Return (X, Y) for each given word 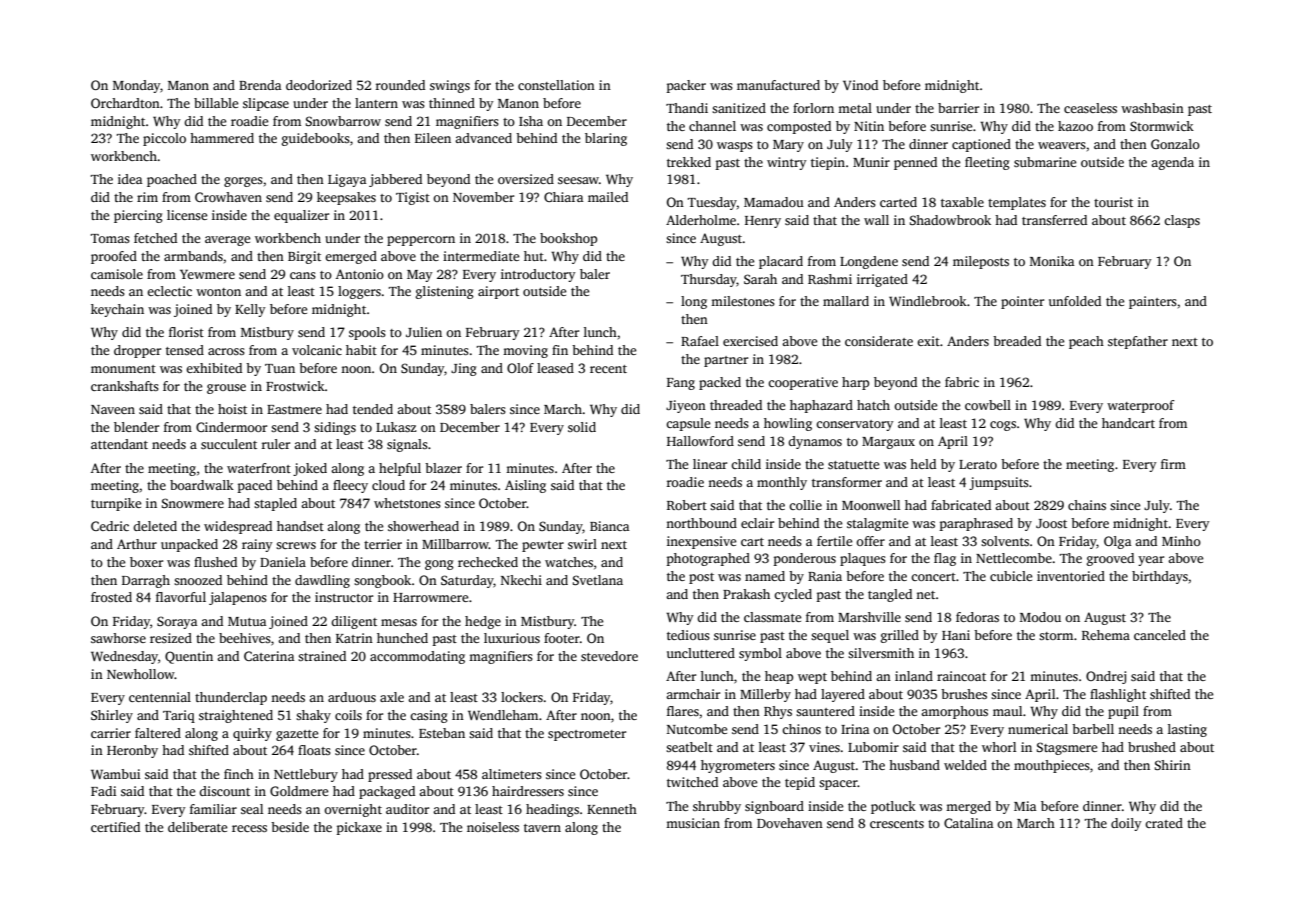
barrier (958, 108)
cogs (1003, 426)
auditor (407, 809)
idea (130, 179)
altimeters (512, 774)
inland (914, 676)
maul (1007, 711)
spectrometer (587, 735)
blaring (606, 139)
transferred (1054, 220)
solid (582, 427)
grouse (226, 389)
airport (498, 292)
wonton (218, 292)
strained (322, 656)
